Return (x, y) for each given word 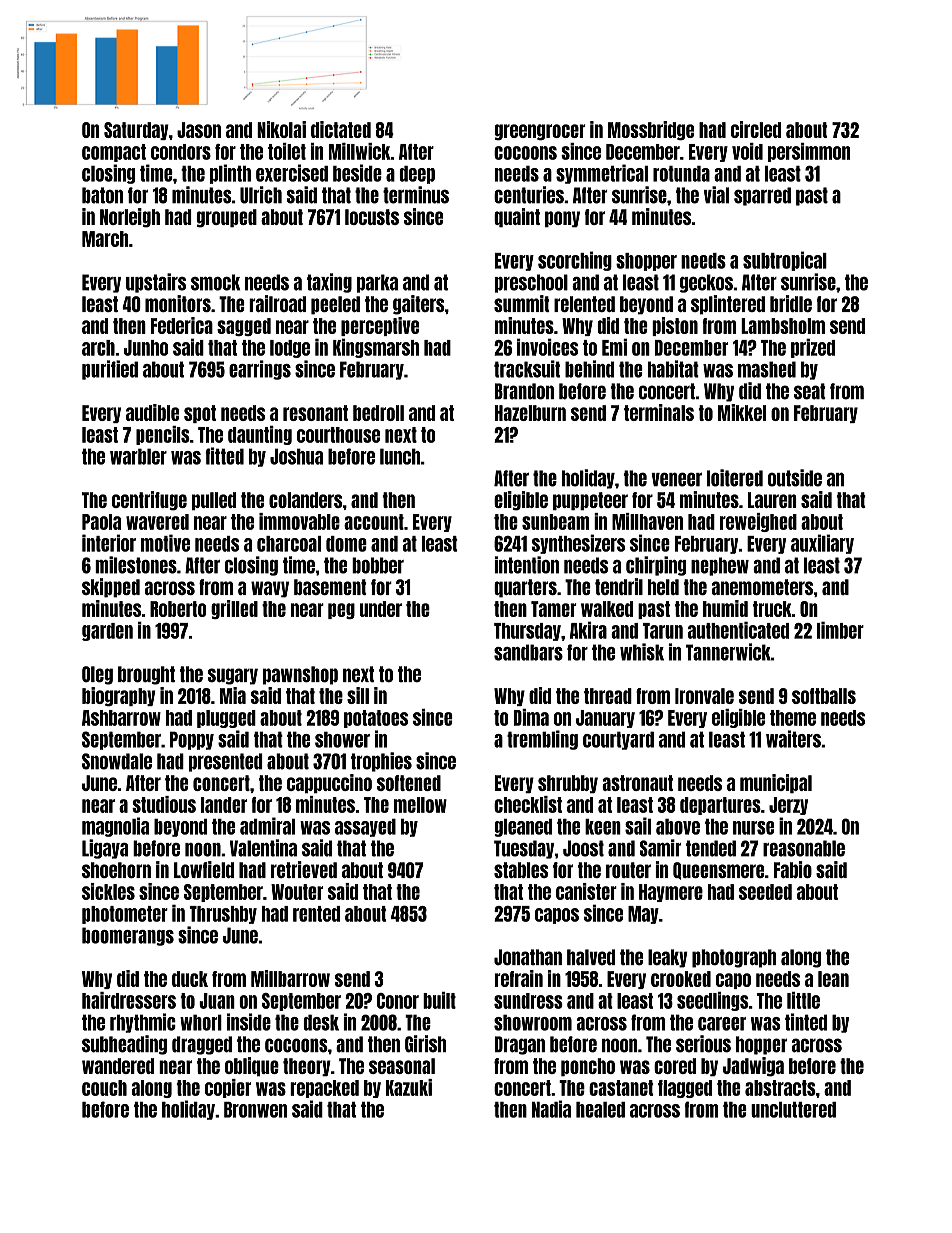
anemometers (762, 587)
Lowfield (204, 869)
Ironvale (704, 696)
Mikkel (742, 412)
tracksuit (527, 369)
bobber (378, 565)
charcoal (289, 544)
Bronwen (255, 1110)
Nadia (551, 1109)
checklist (528, 804)
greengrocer (540, 132)
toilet (287, 151)
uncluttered (793, 1110)
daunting (260, 435)
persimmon (809, 152)
